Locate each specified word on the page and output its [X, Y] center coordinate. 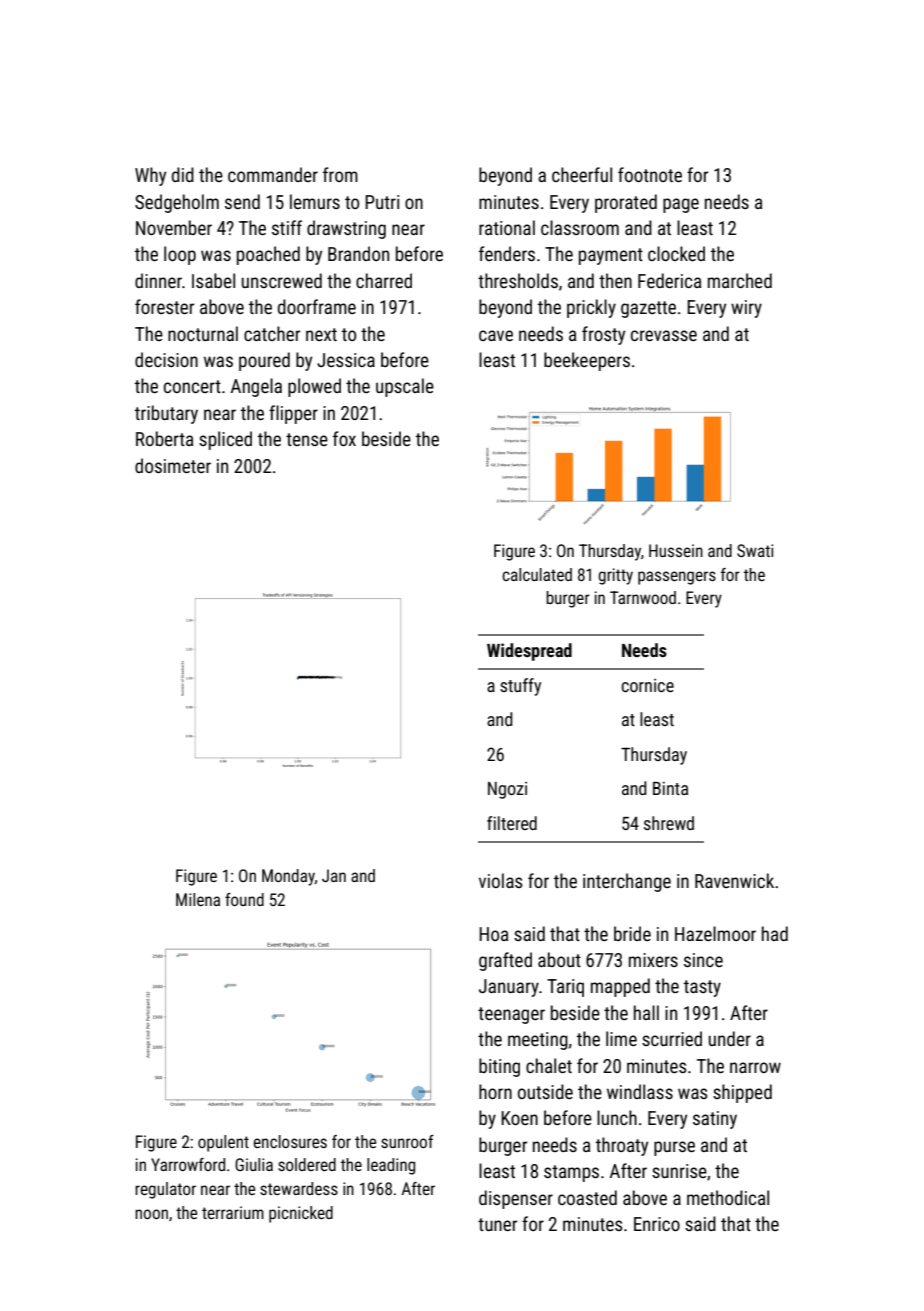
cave [496, 335]
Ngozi [507, 790]
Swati [755, 550]
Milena [198, 899]
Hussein [676, 550]
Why [150, 176]
